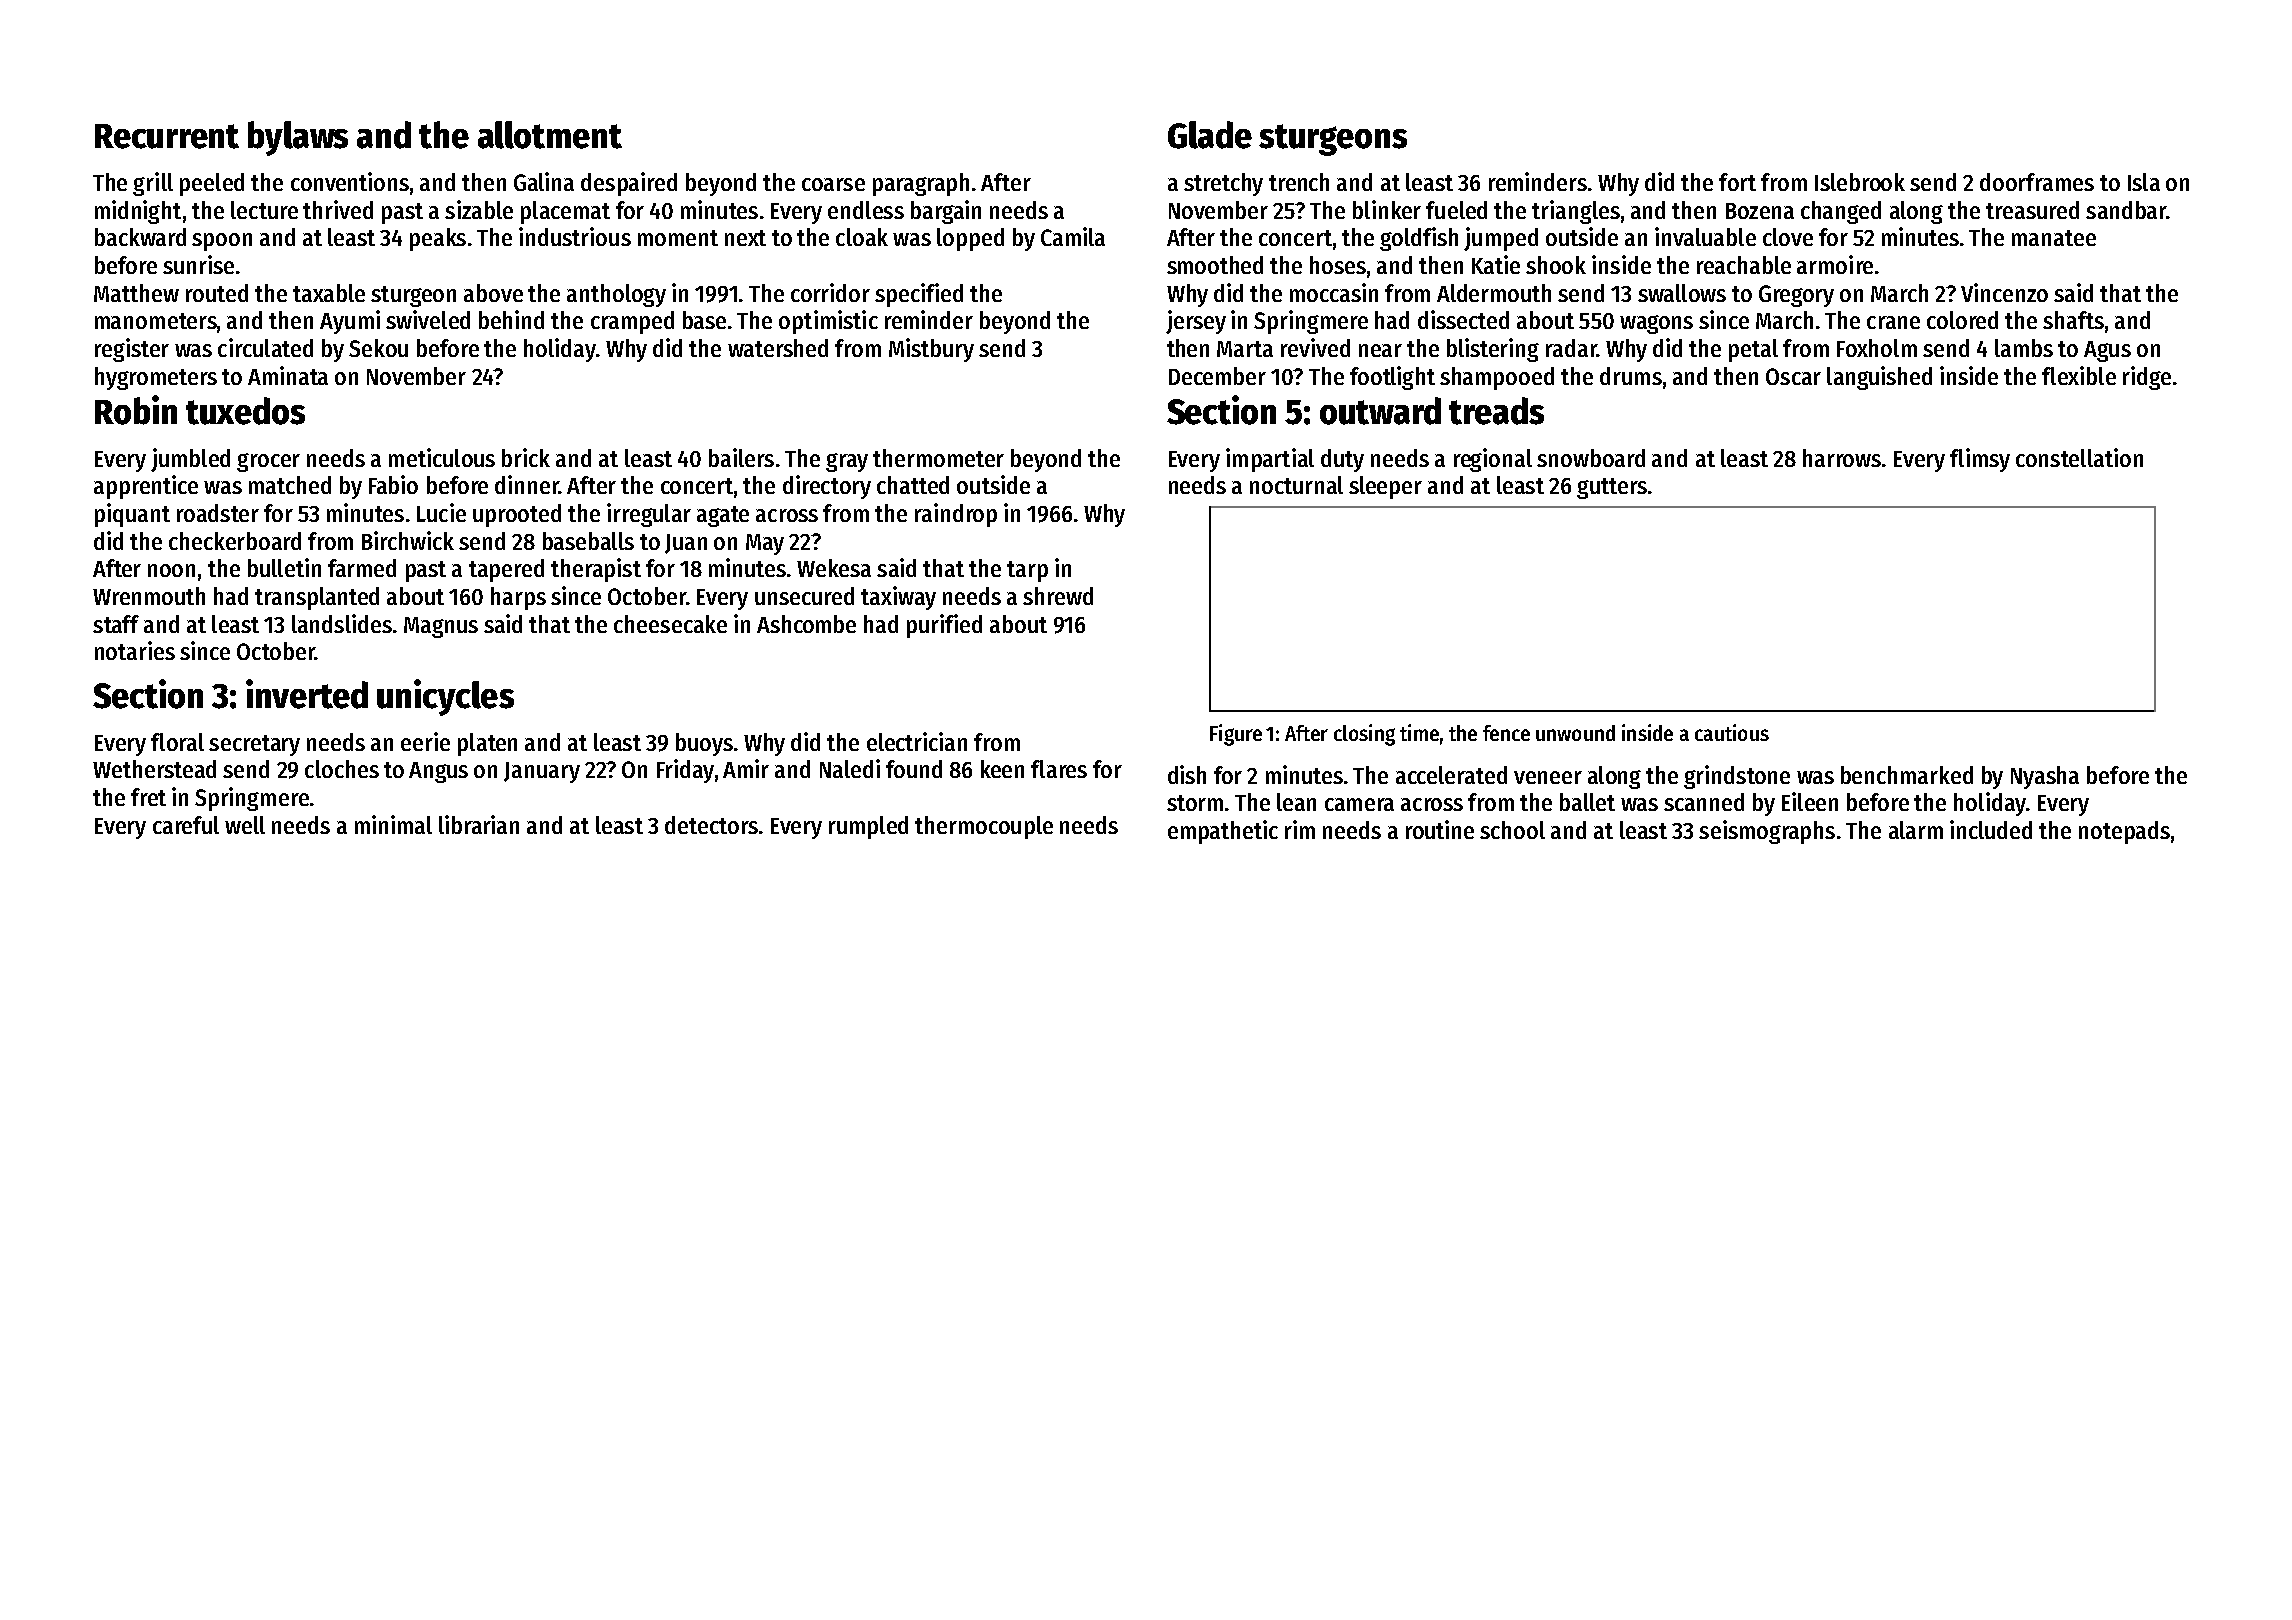 This document has height=1620, width=2292. I want to click on constellation, so click(2079, 457).
